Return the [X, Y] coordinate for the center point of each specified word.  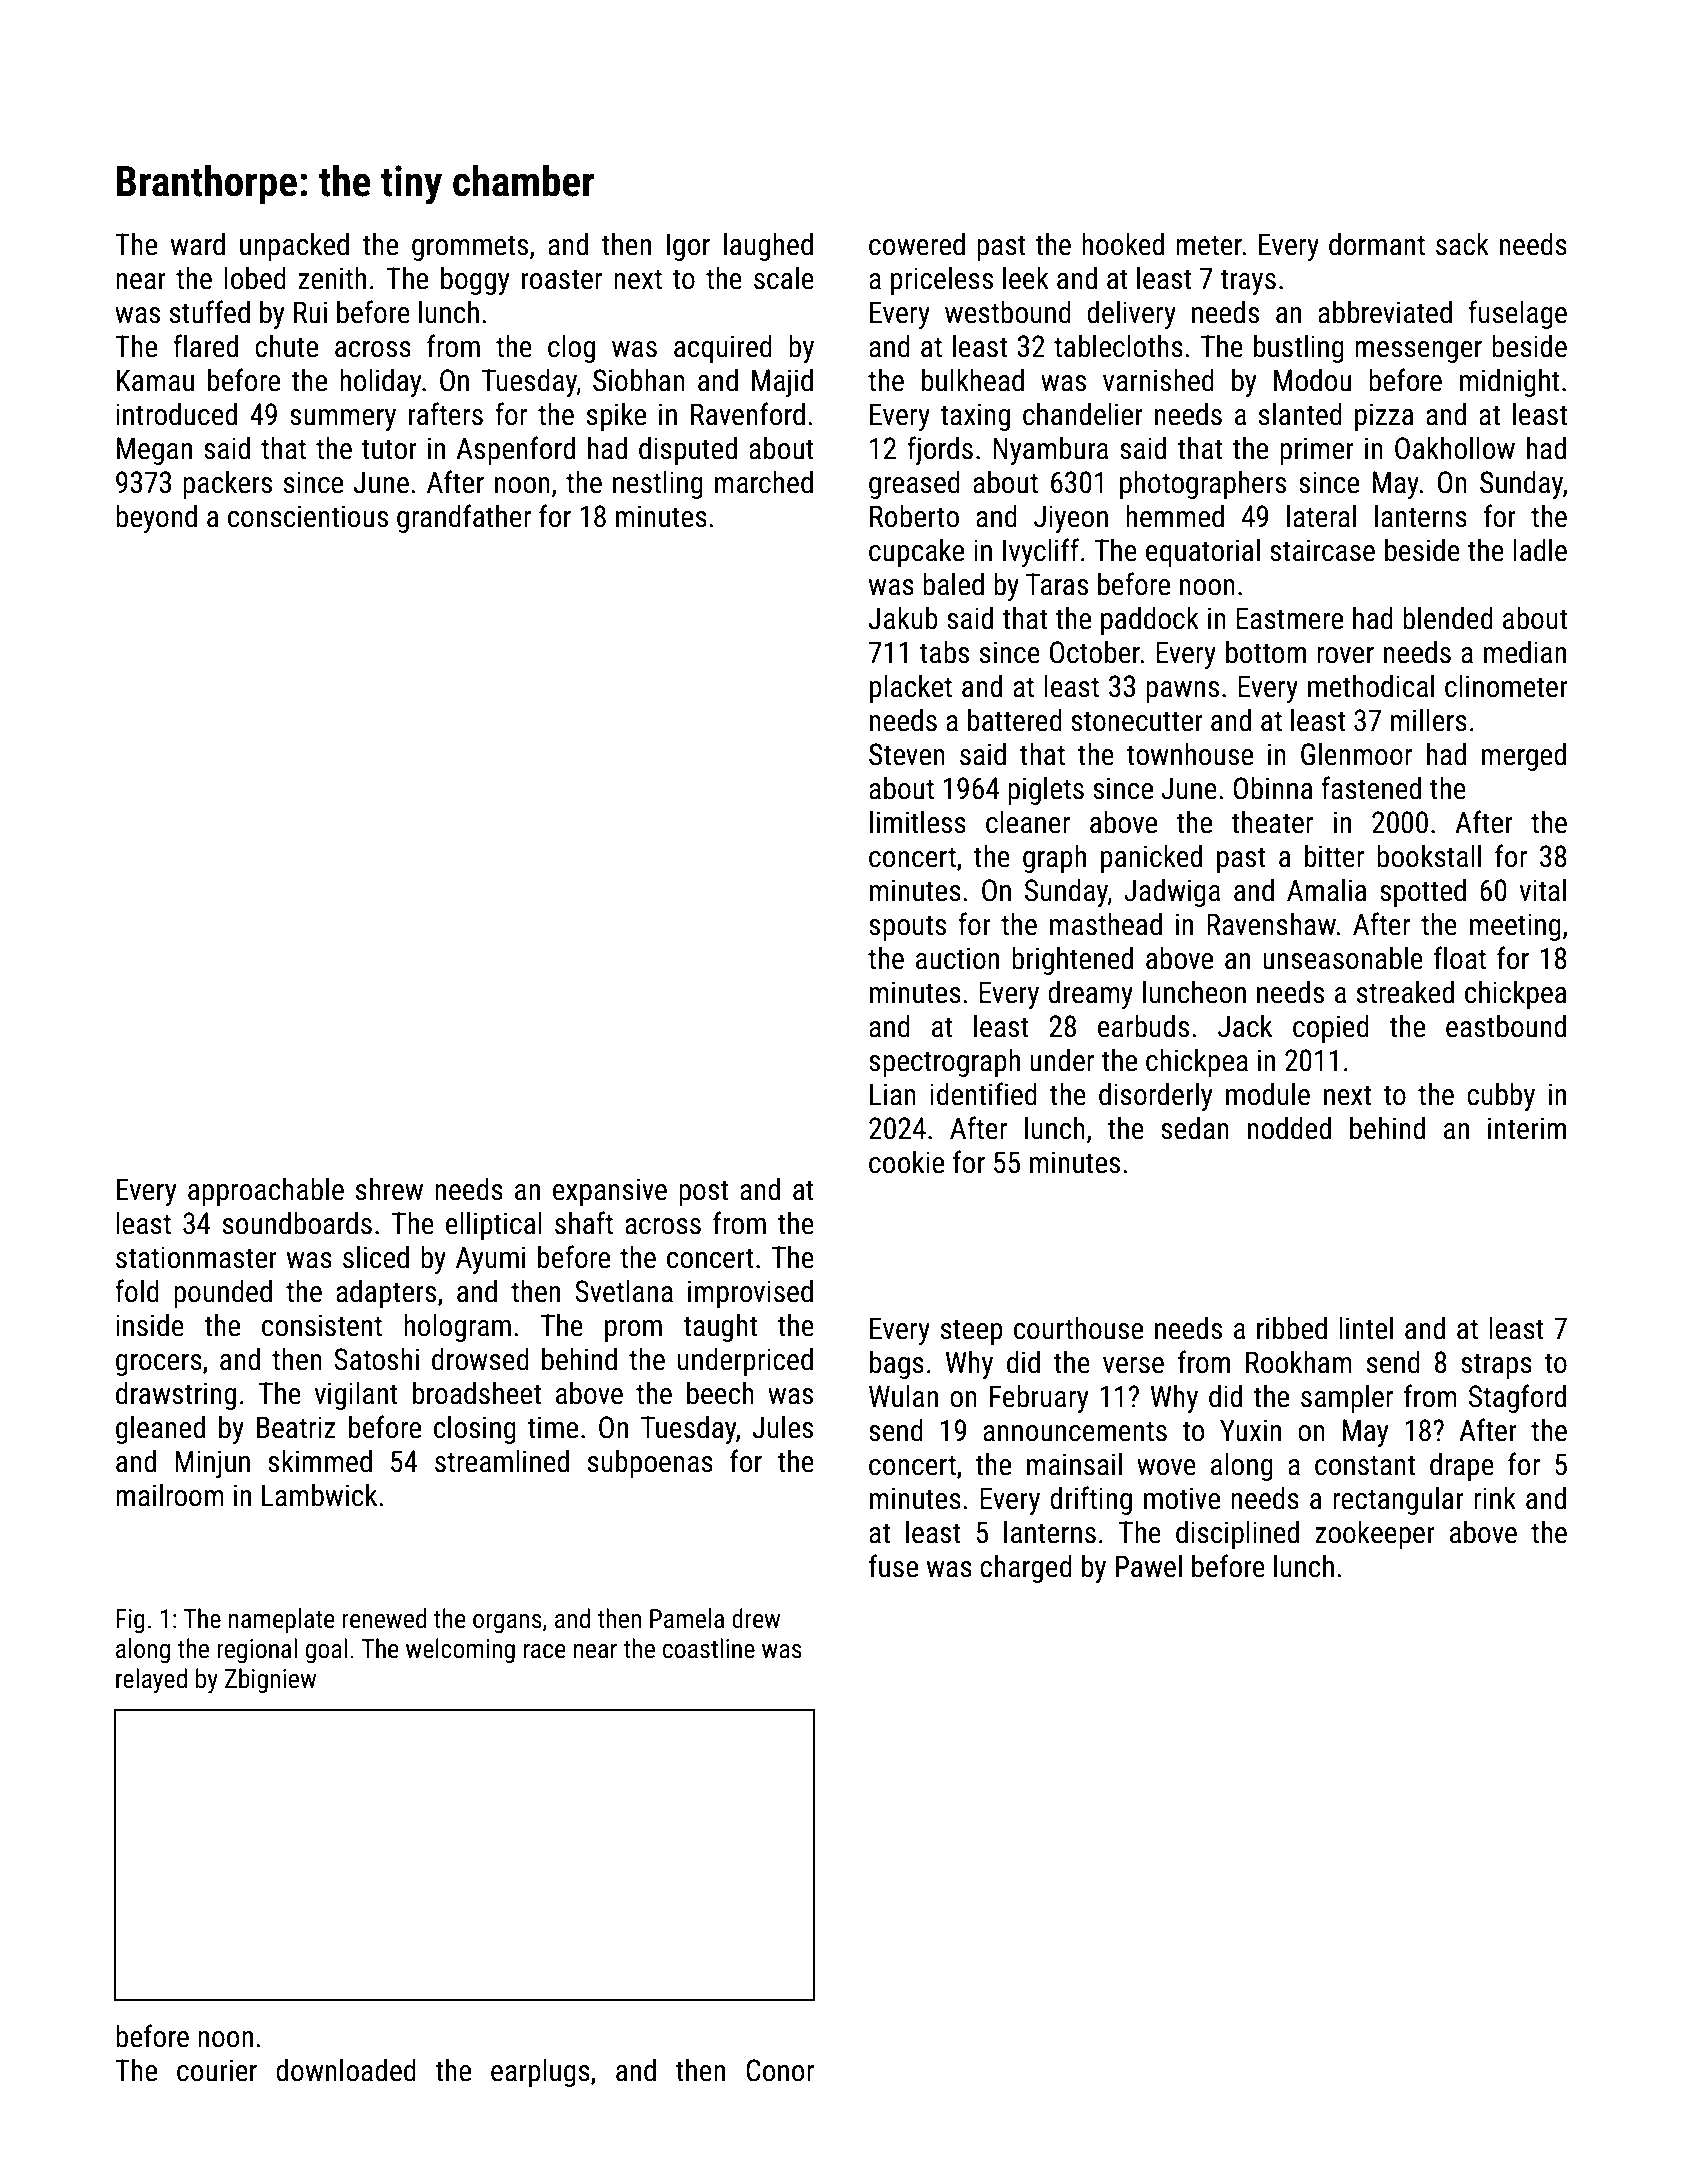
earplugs [540, 2073]
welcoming [460, 1651]
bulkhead [973, 380]
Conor [780, 2070]
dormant [1377, 244]
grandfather [464, 518]
